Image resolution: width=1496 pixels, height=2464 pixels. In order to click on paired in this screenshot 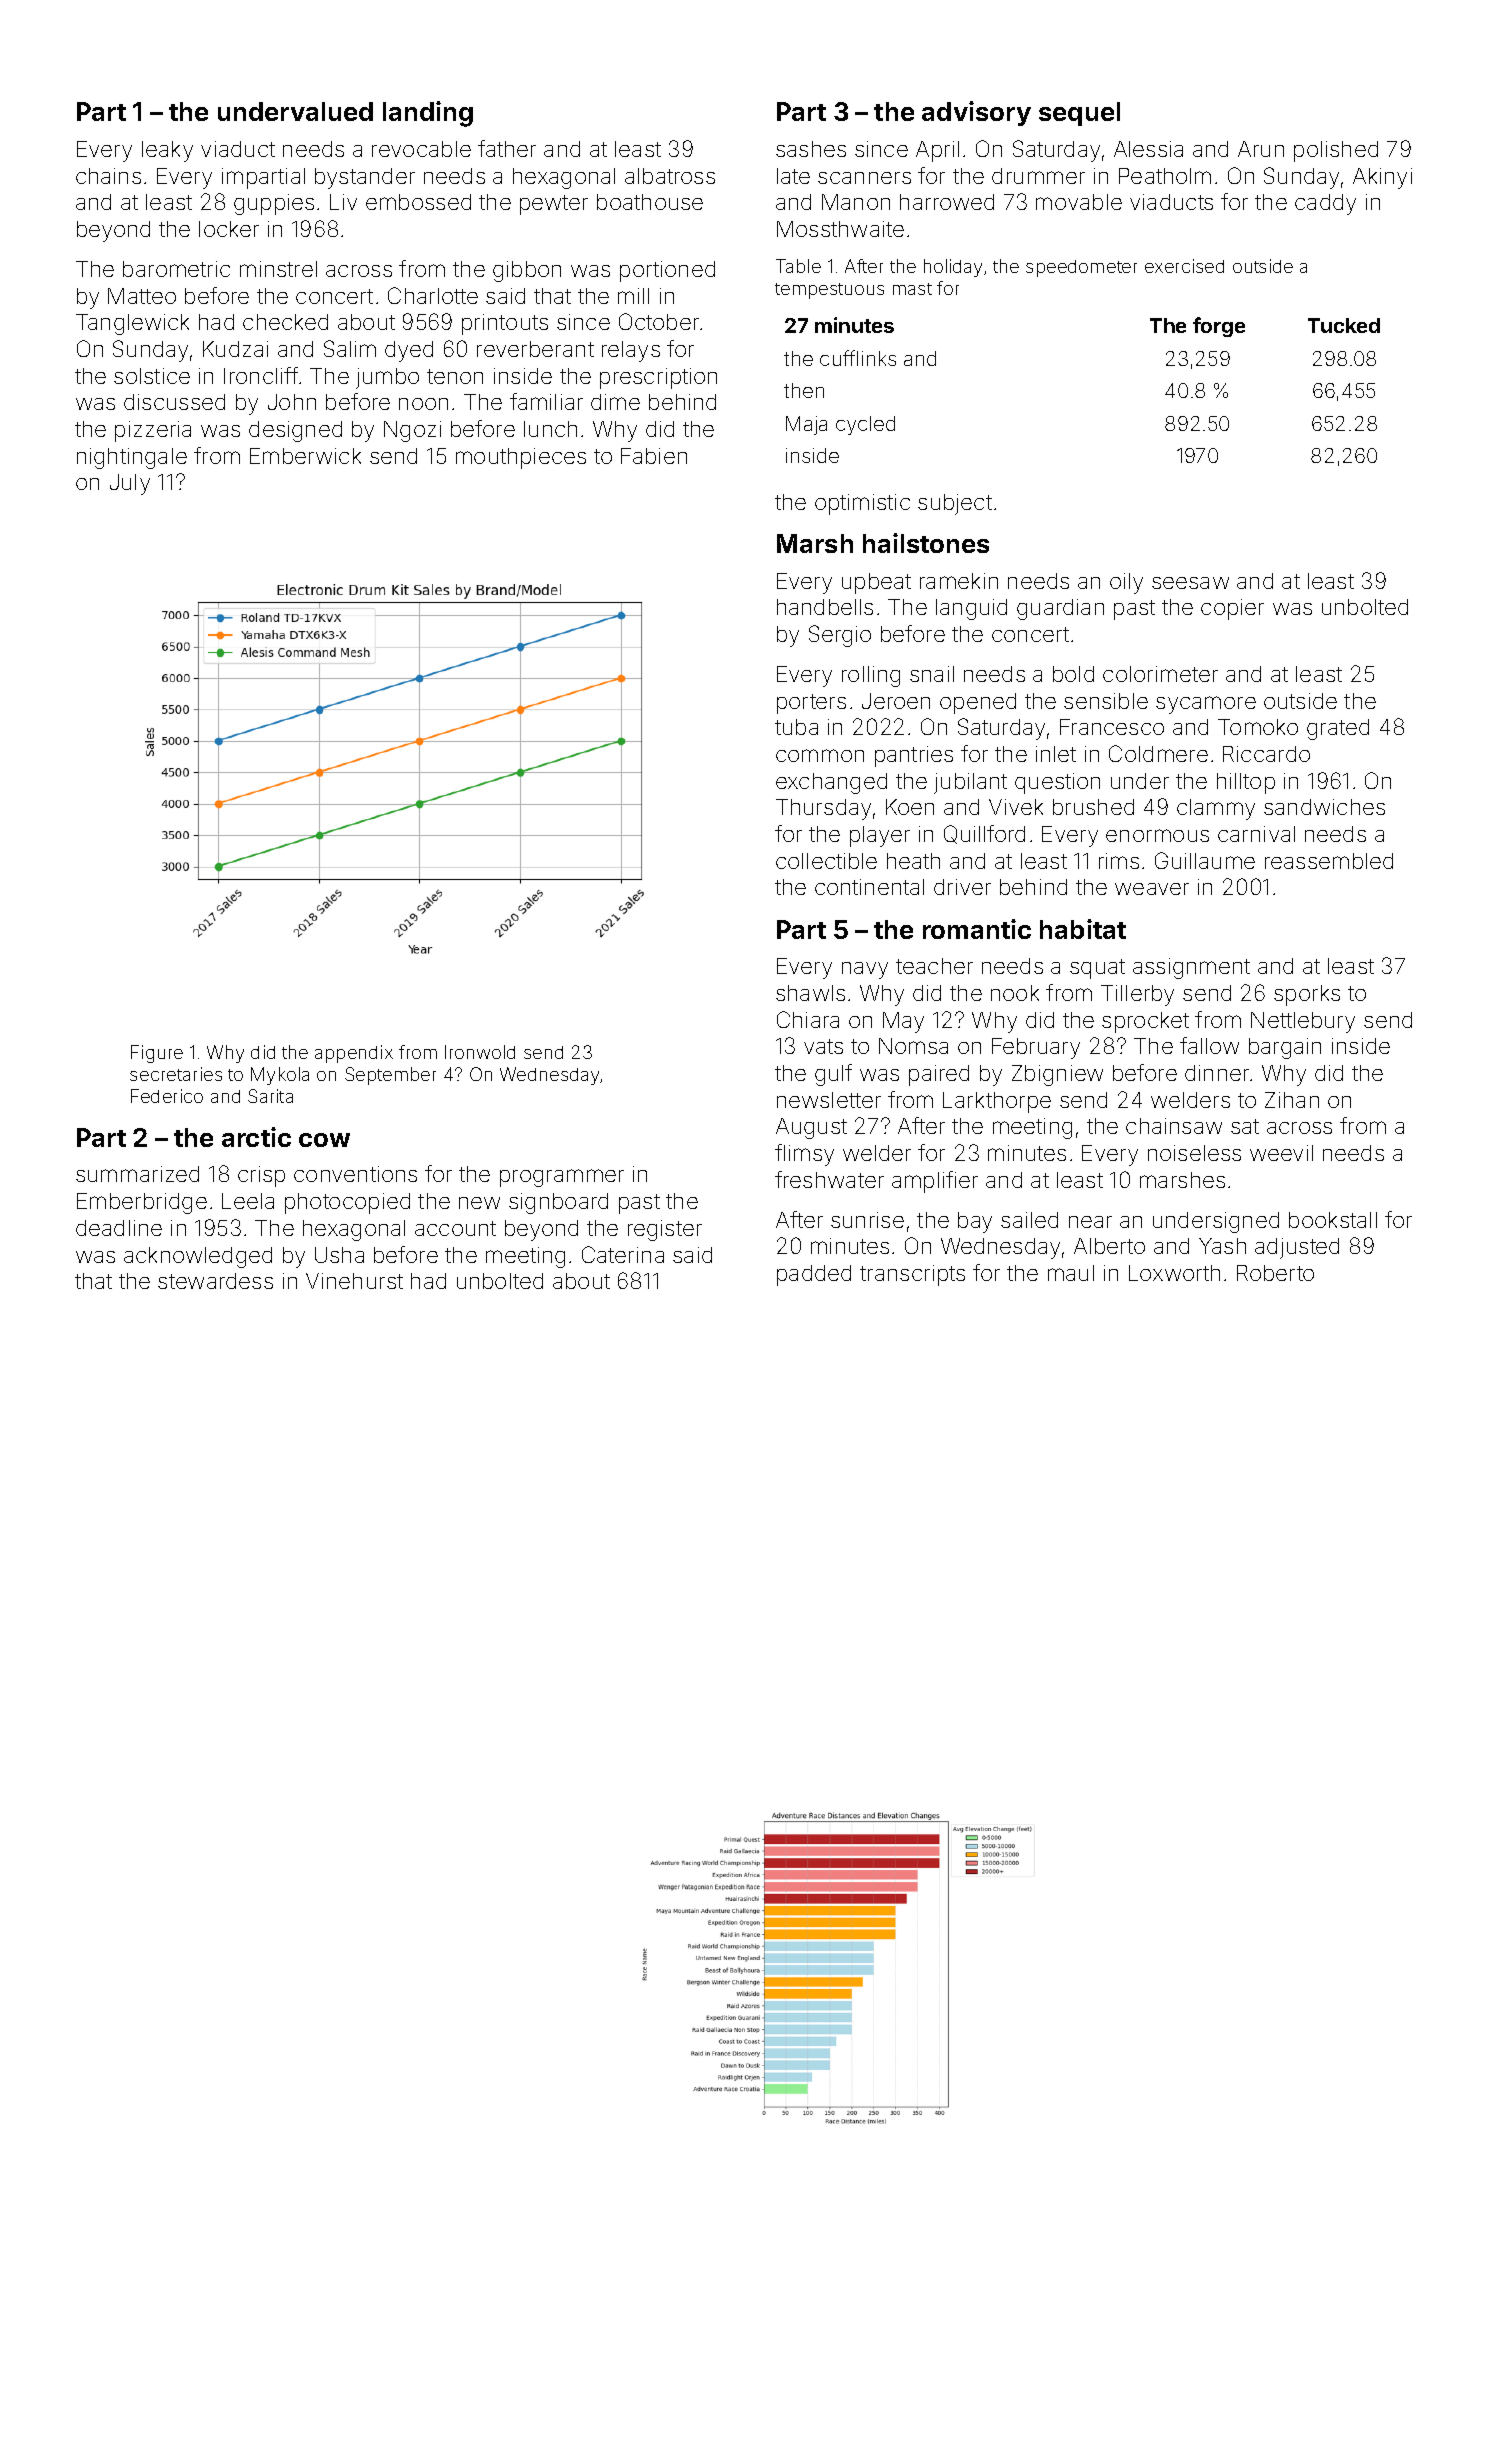, I will do `click(939, 1075)`.
